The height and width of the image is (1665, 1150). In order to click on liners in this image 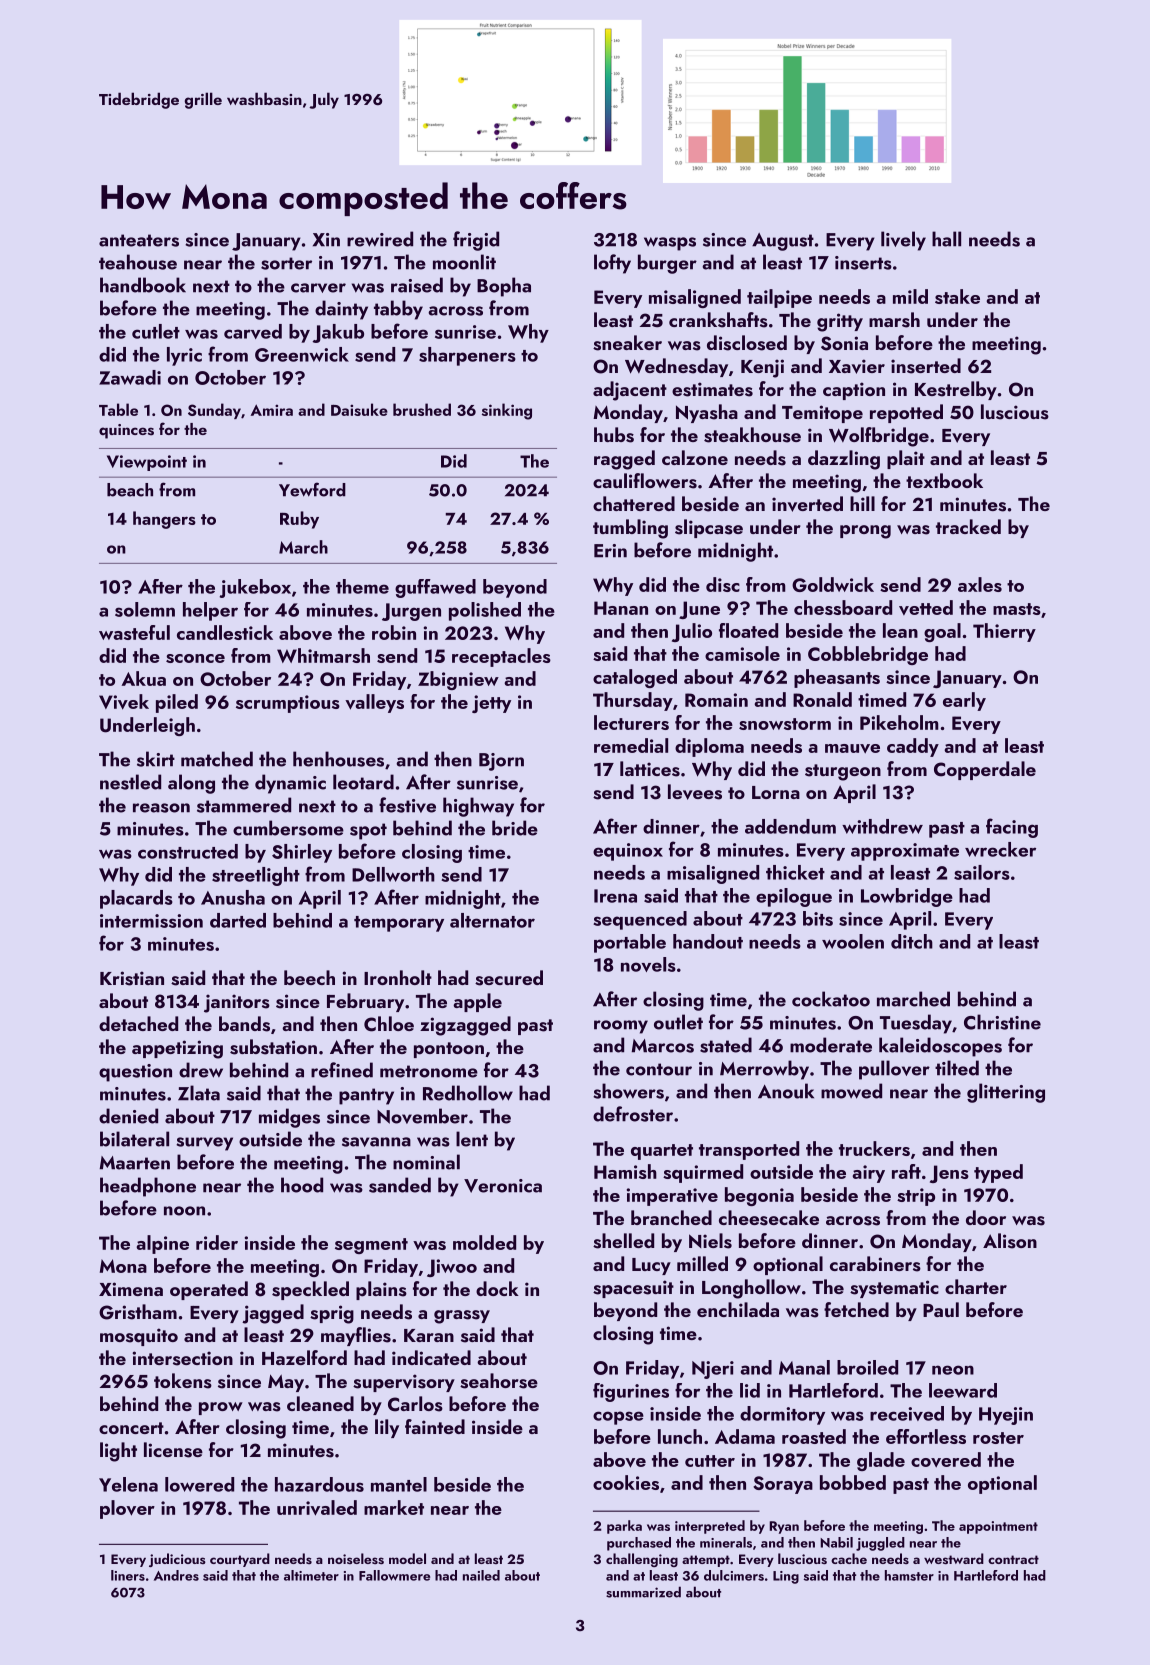, I will do `click(128, 1575)`.
